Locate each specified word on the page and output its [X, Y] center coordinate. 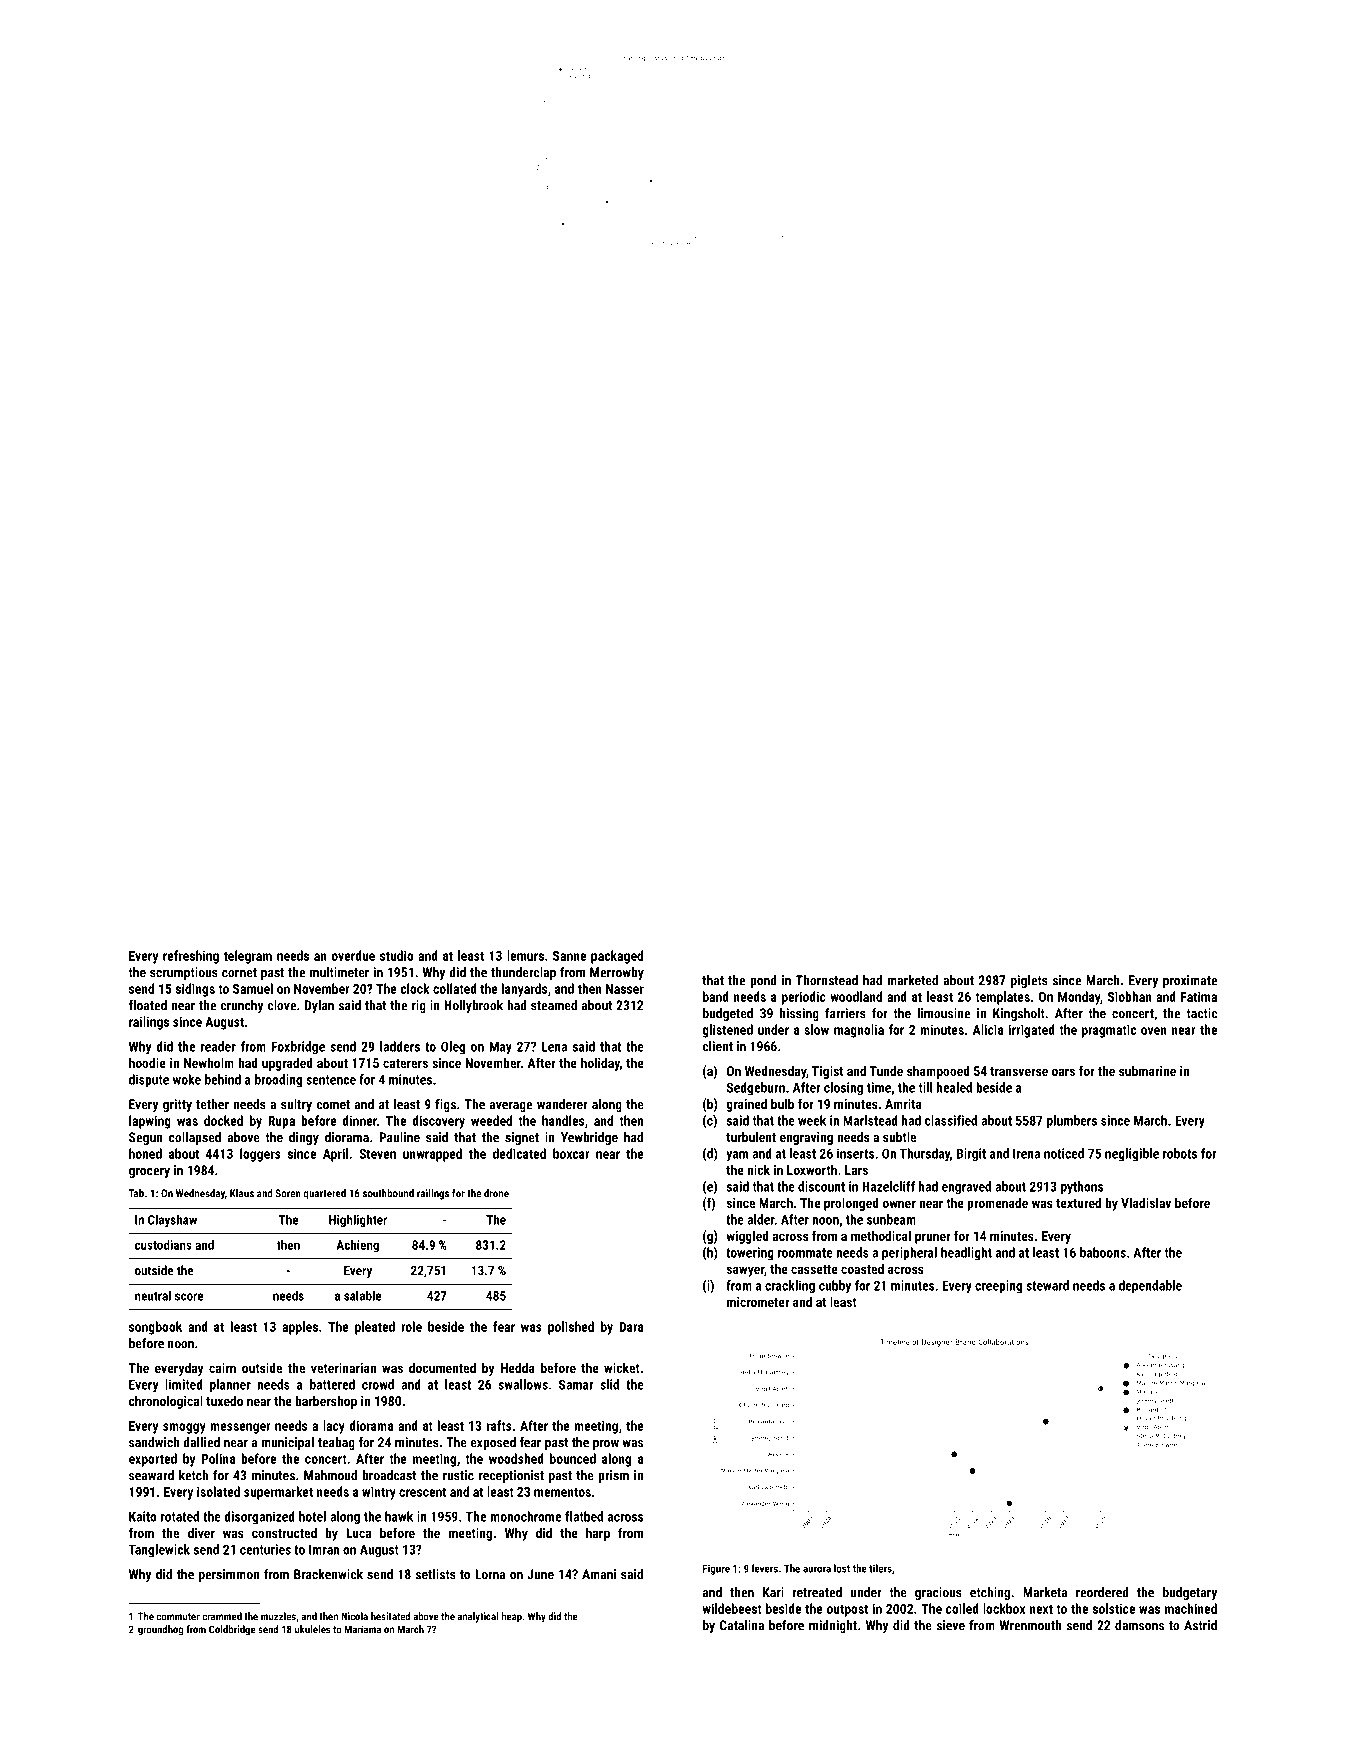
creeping [998, 1287]
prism [613, 1476]
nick [758, 1169]
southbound [388, 1193]
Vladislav [1146, 1202]
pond [763, 981]
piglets [1029, 981]
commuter [178, 1617]
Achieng [357, 1246]
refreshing [191, 957]
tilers [880, 1568]
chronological [166, 1402]
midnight [833, 1626]
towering [750, 1254]
